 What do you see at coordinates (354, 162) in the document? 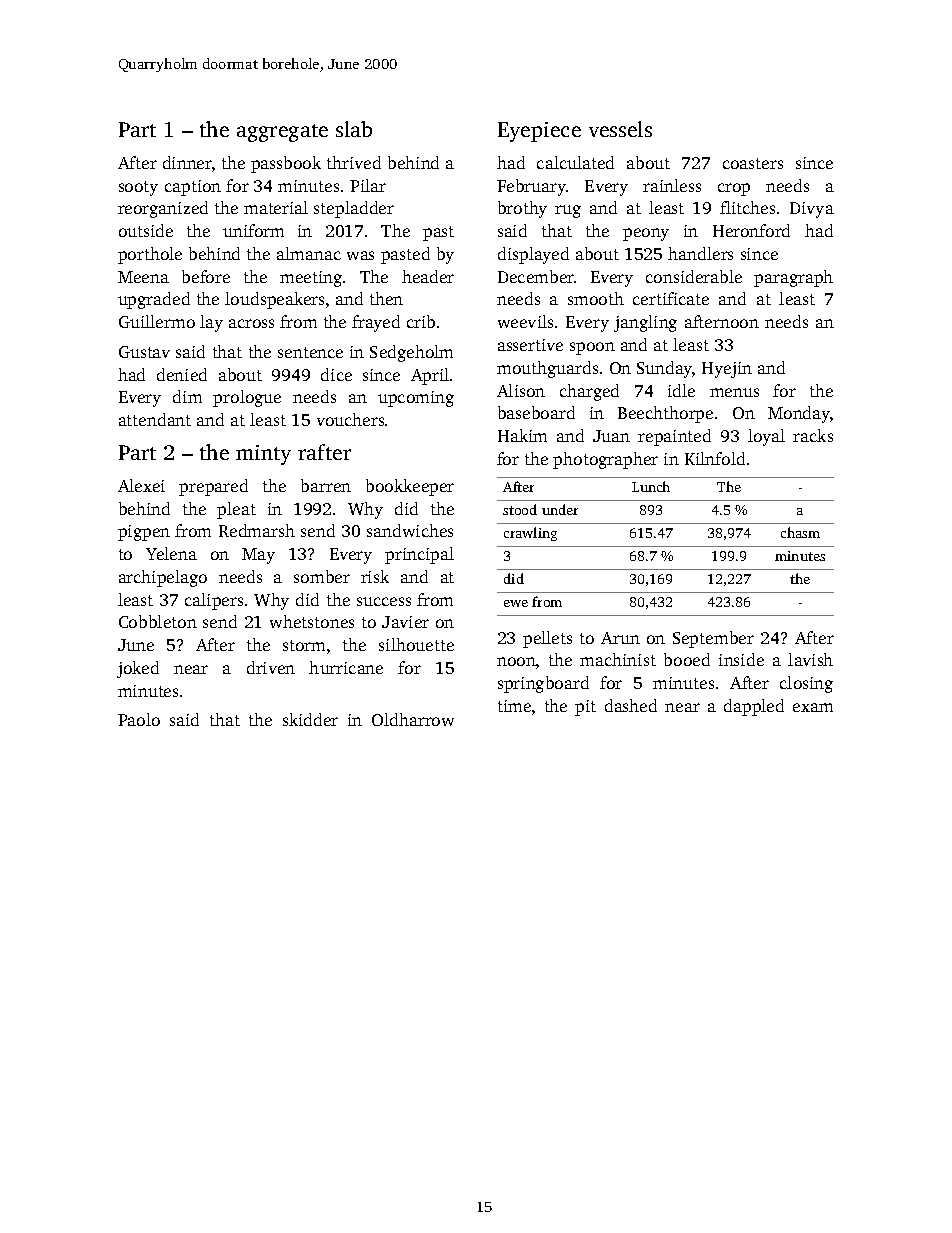
I see `thrived` at bounding box center [354, 162].
